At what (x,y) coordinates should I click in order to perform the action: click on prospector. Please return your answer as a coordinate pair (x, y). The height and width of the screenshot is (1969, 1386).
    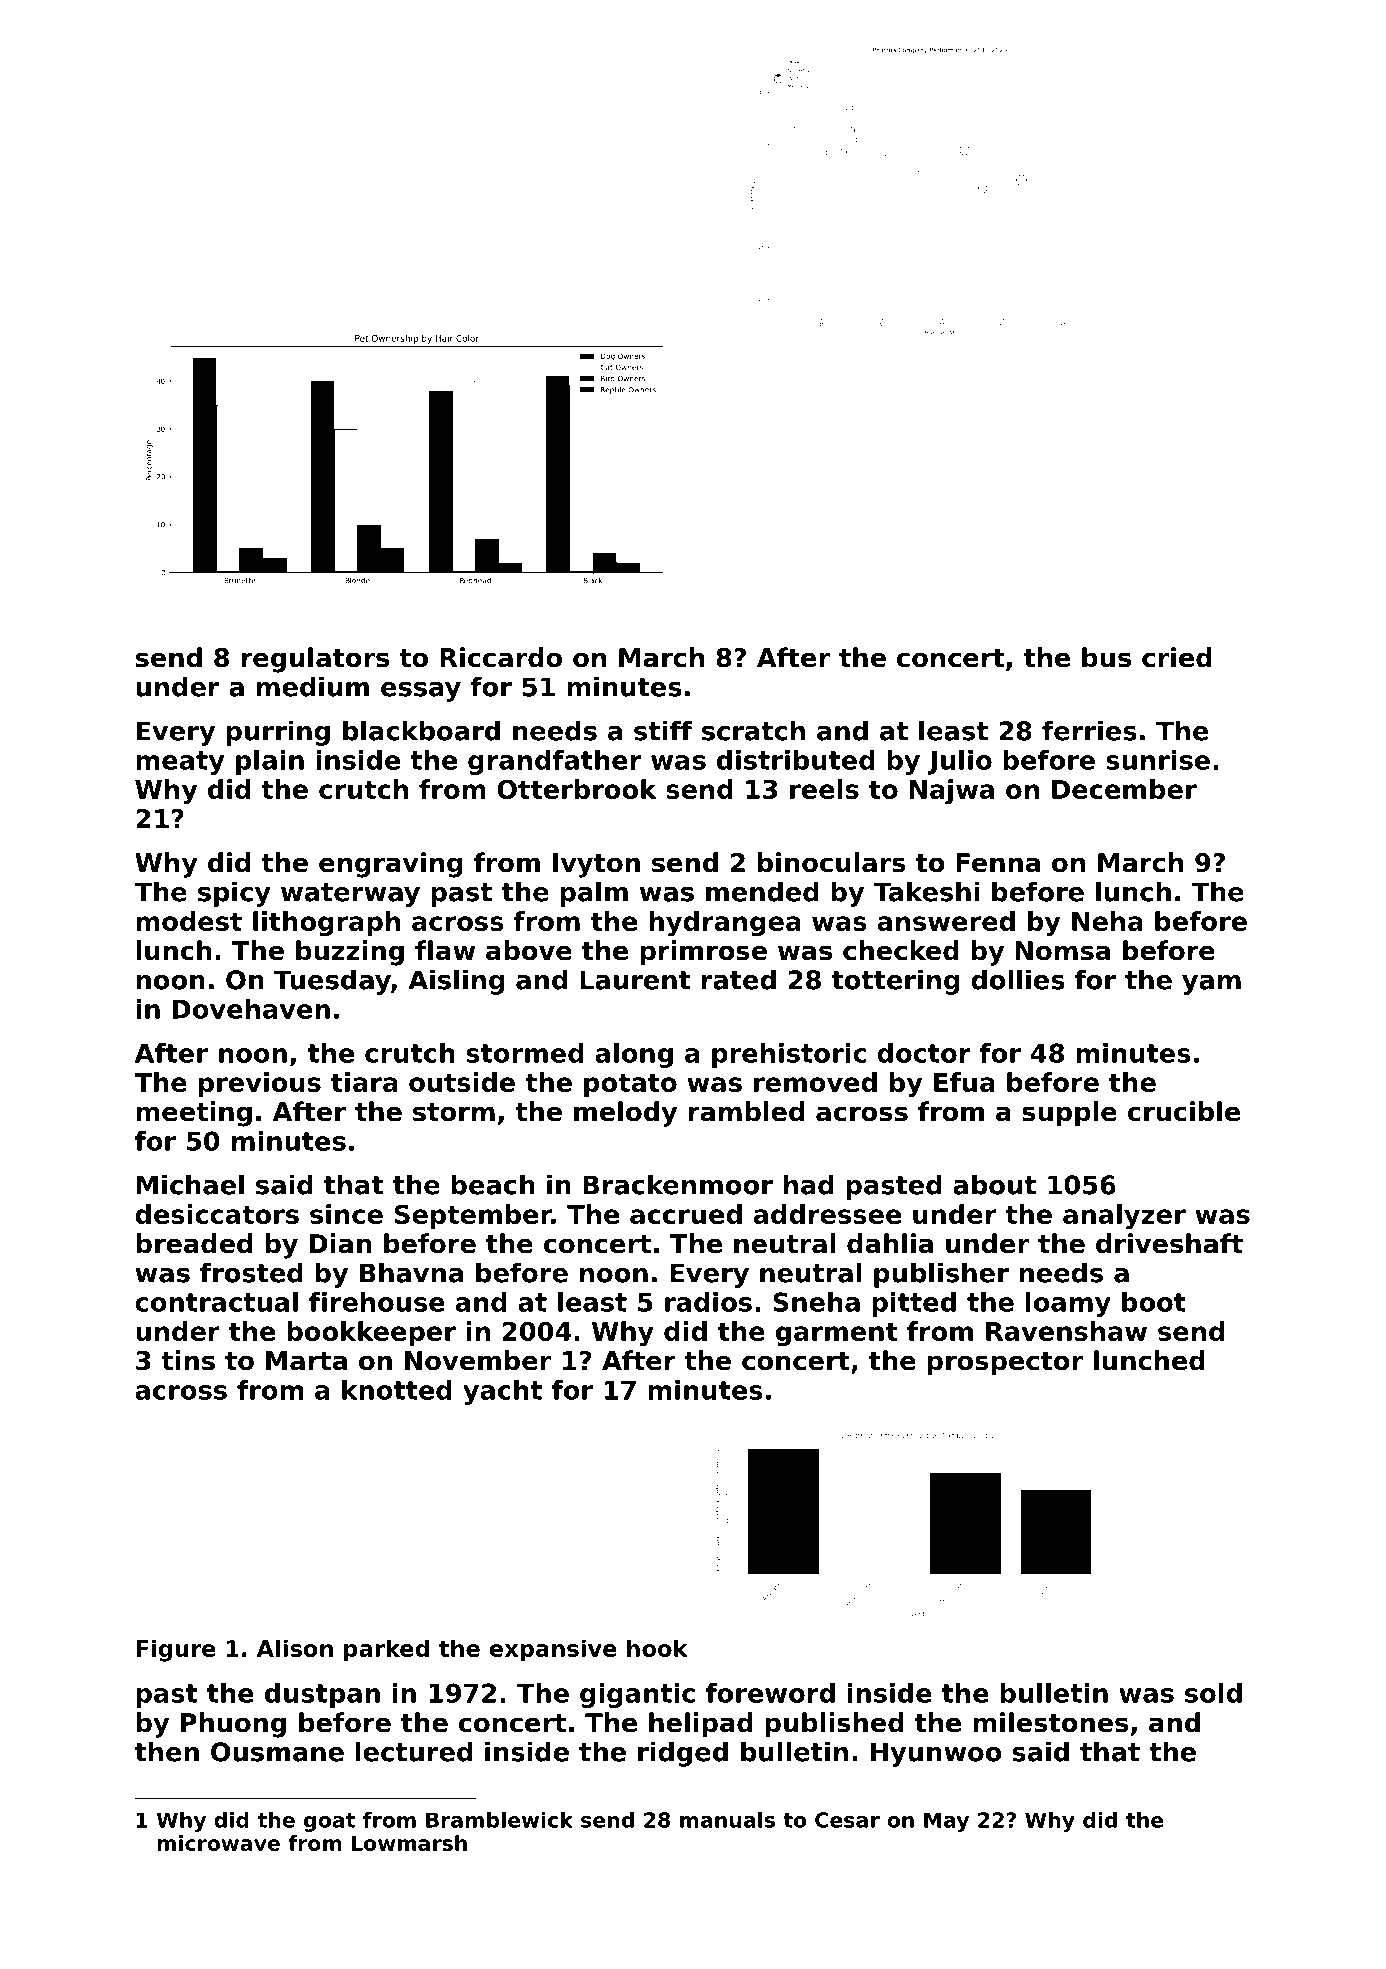
    Looking at the image, I should click on (1005, 1364).
